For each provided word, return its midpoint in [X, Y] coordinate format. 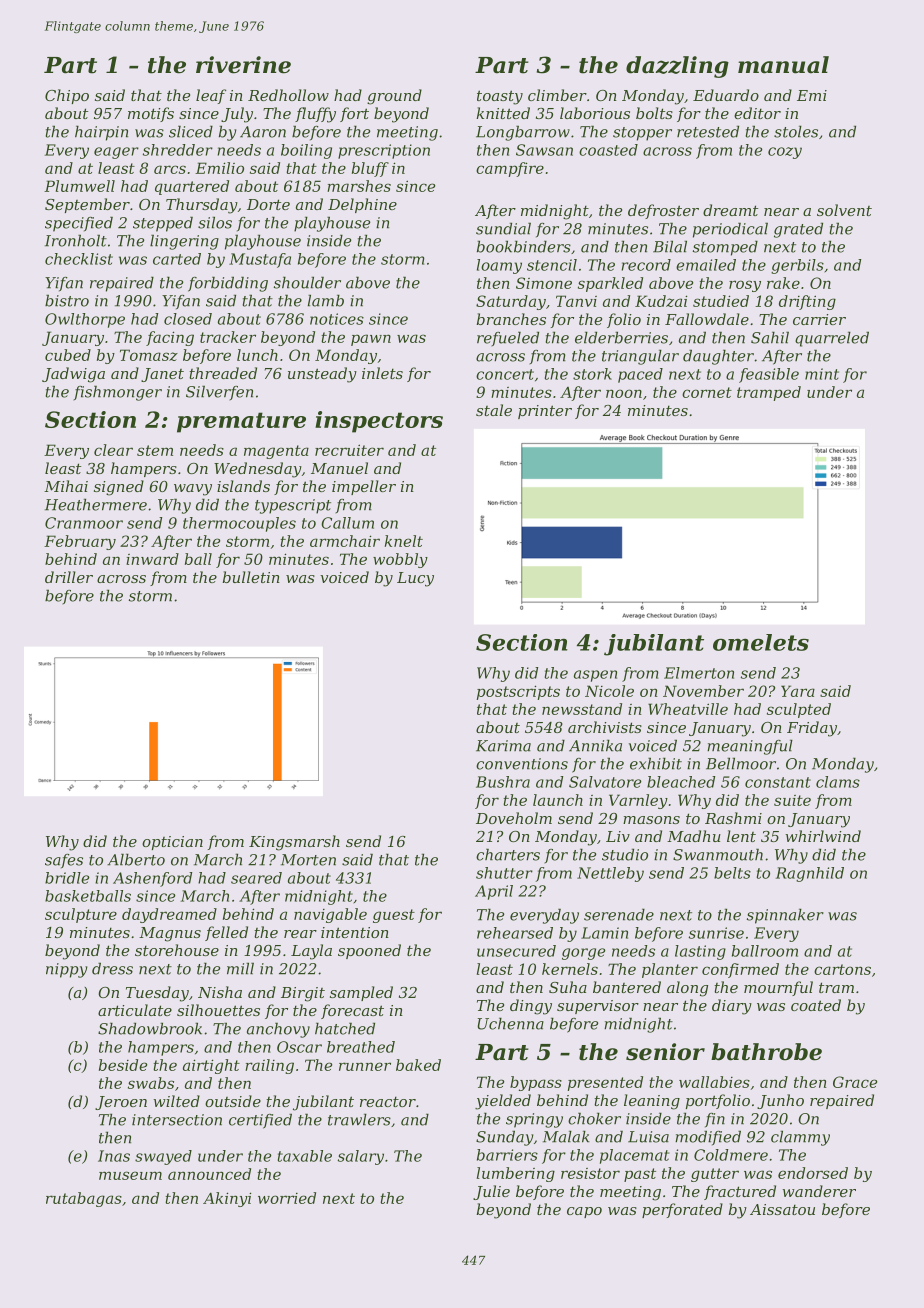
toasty [500, 97]
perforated [682, 1210]
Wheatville [688, 709]
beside [123, 1065]
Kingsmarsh [294, 843]
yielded [503, 1102]
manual [783, 65]
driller [69, 577]
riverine [243, 65]
